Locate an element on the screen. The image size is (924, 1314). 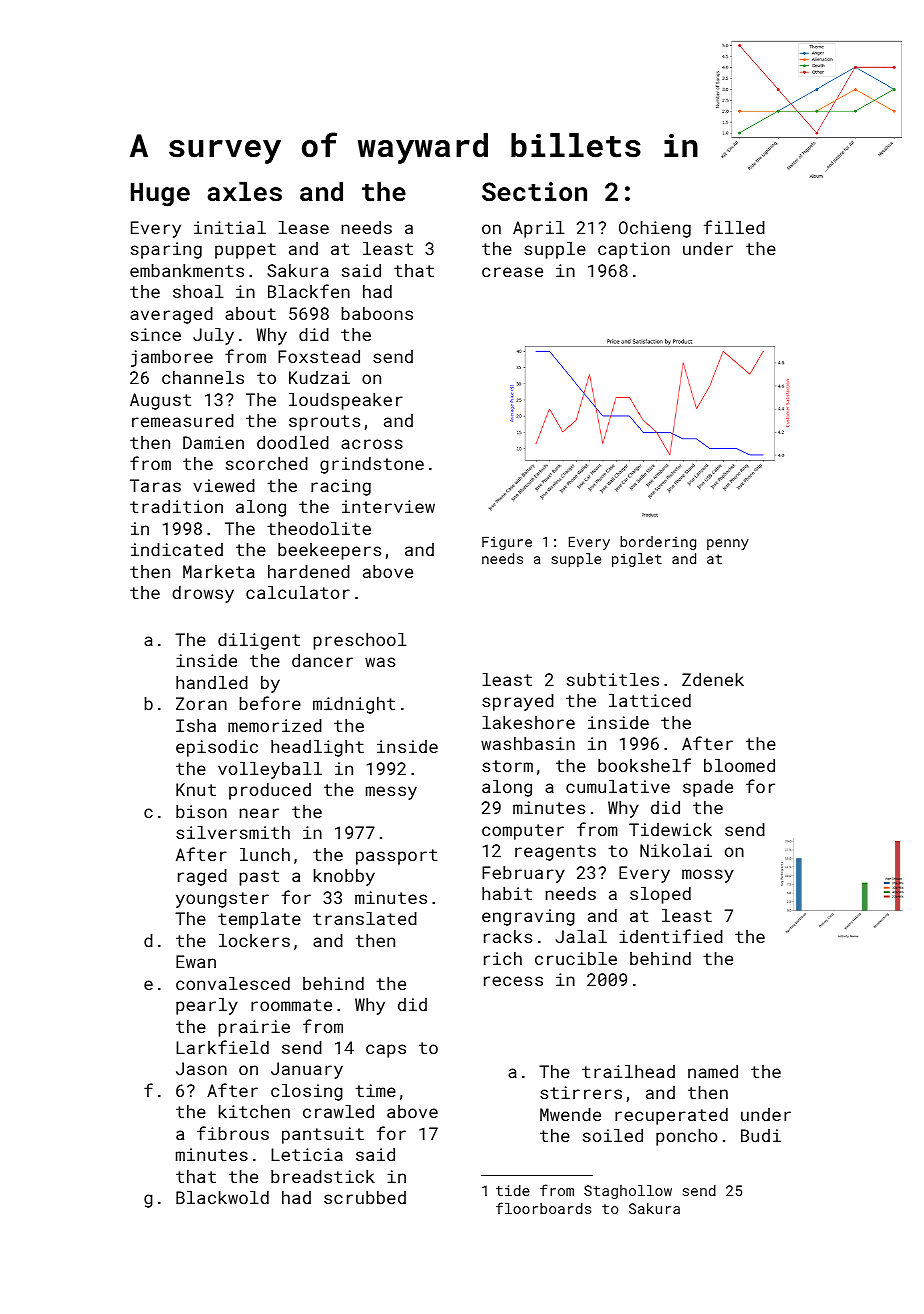
computer is located at coordinates (523, 832).
